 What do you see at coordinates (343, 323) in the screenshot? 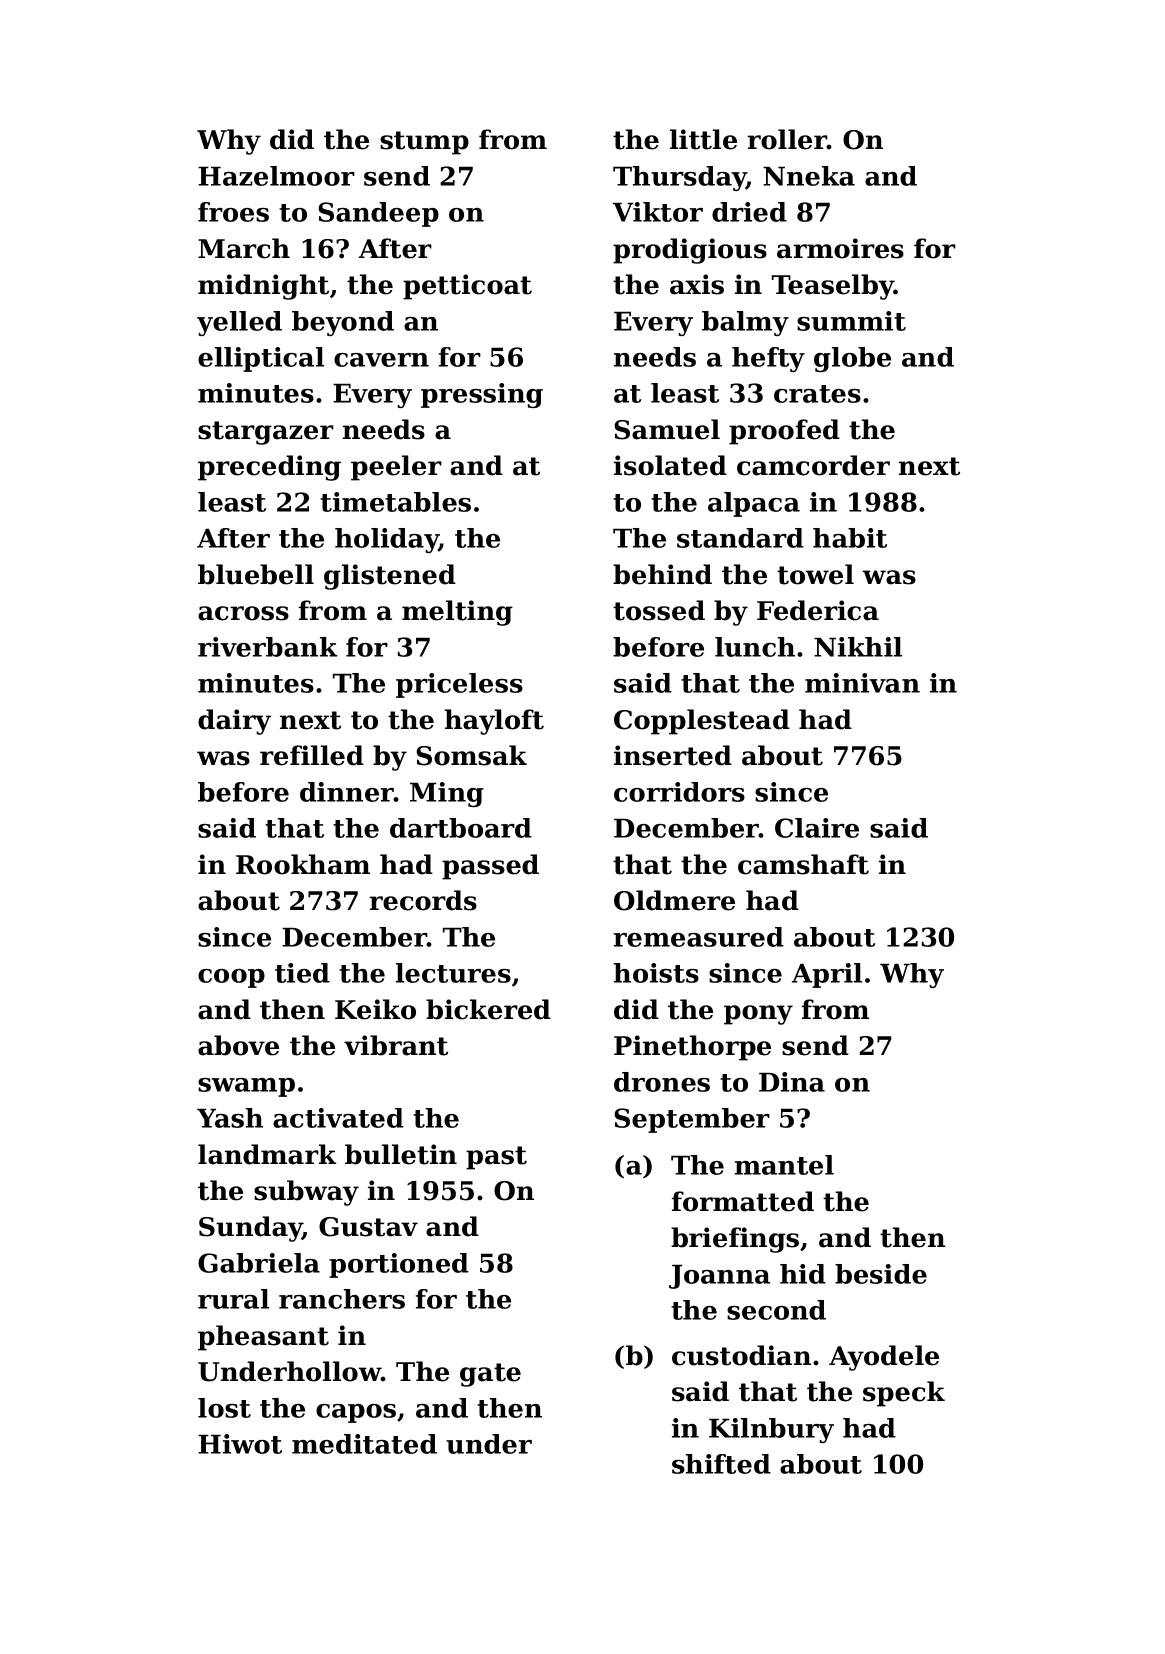
I see `beyond` at bounding box center [343, 323].
